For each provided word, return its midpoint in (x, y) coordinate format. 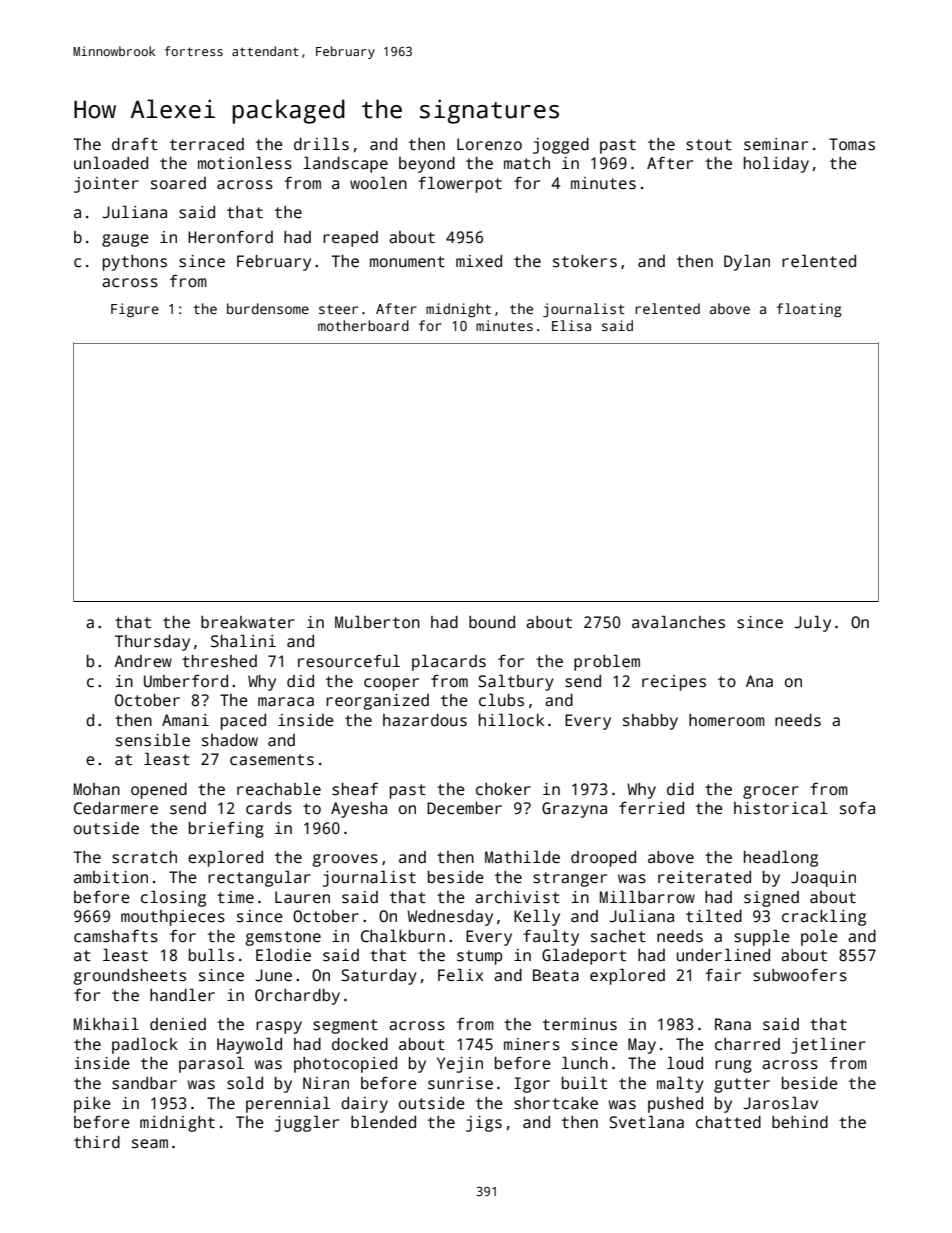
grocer (771, 792)
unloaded (111, 163)
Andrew (143, 661)
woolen (378, 182)
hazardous (425, 720)
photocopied (345, 1065)
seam (150, 1144)
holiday (776, 164)
